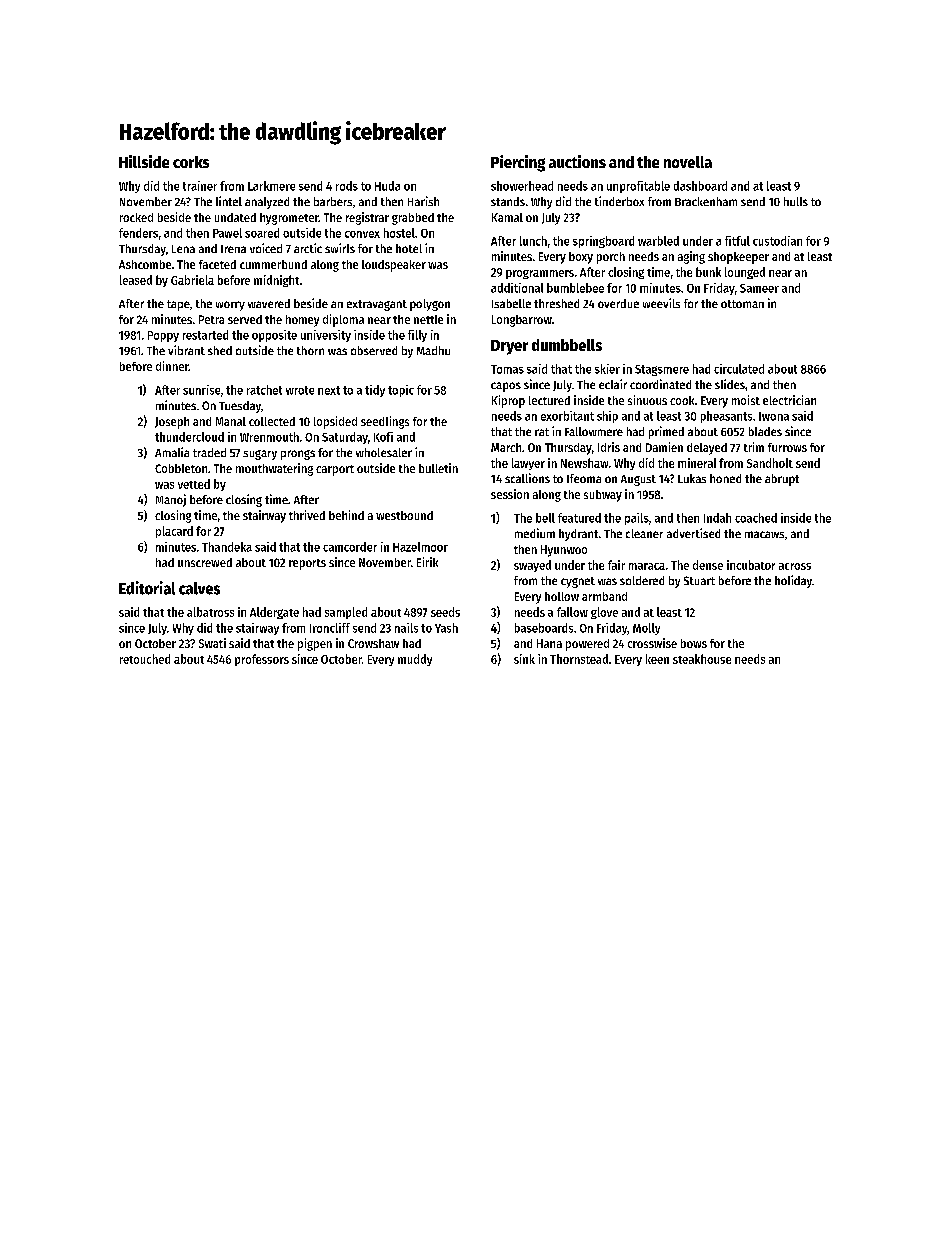 The height and width of the screenshot is (1233, 952). Describe the element at coordinates (693, 533) in the screenshot. I see `advertised` at that location.
